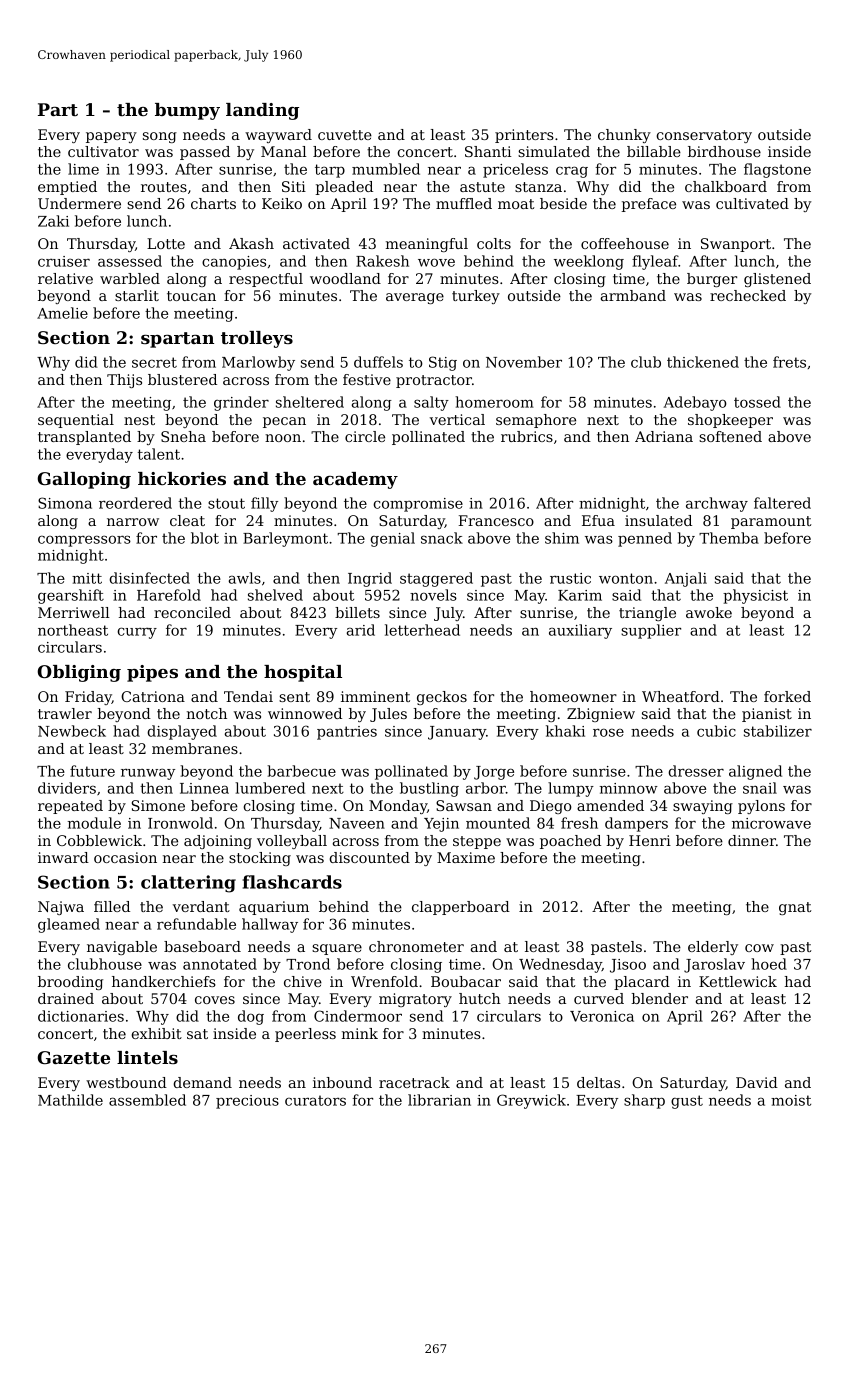 The width and height of the screenshot is (849, 1400). I want to click on arid, so click(361, 630).
